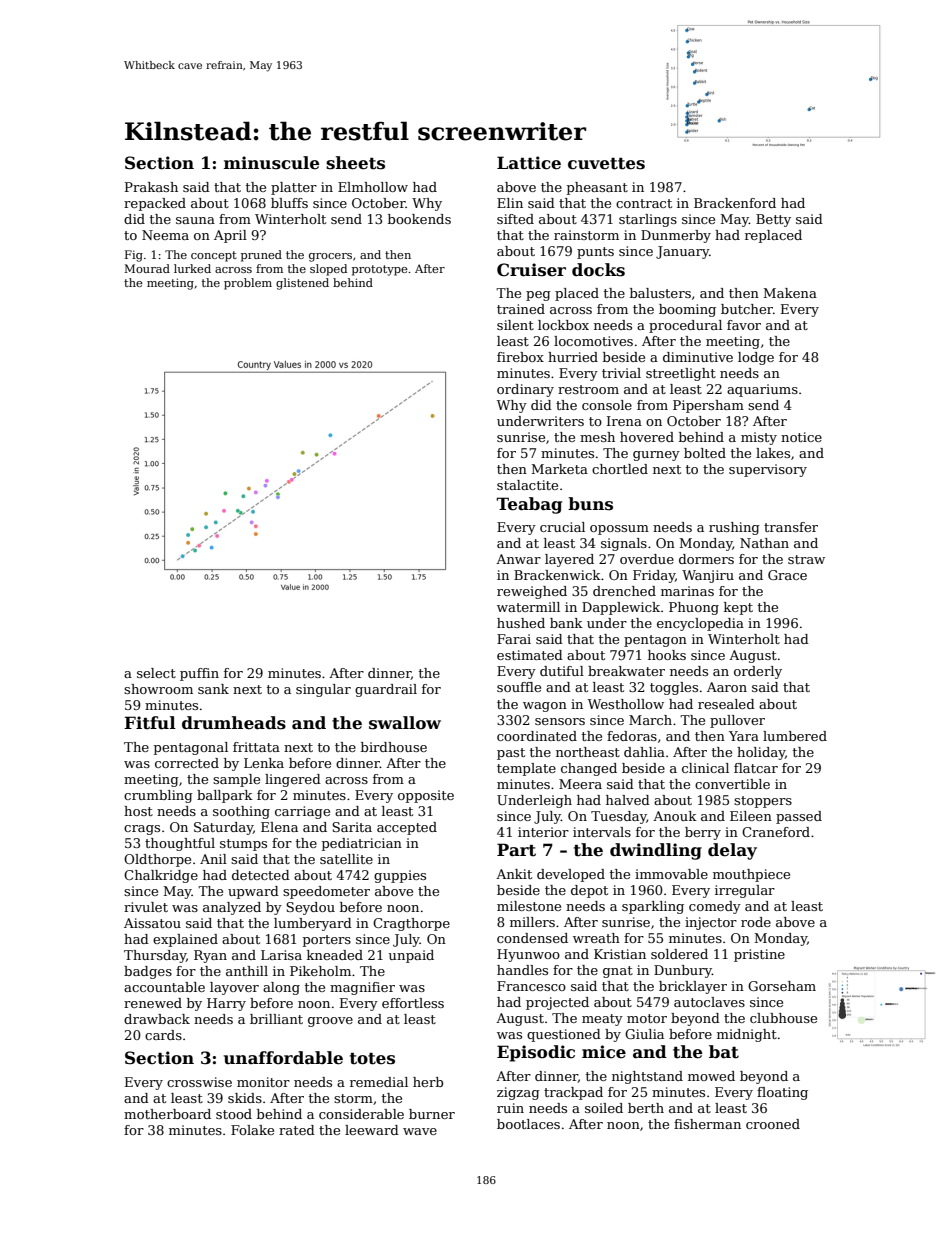  Describe the element at coordinates (320, 971) in the document. I see `Pikeholm` at that location.
